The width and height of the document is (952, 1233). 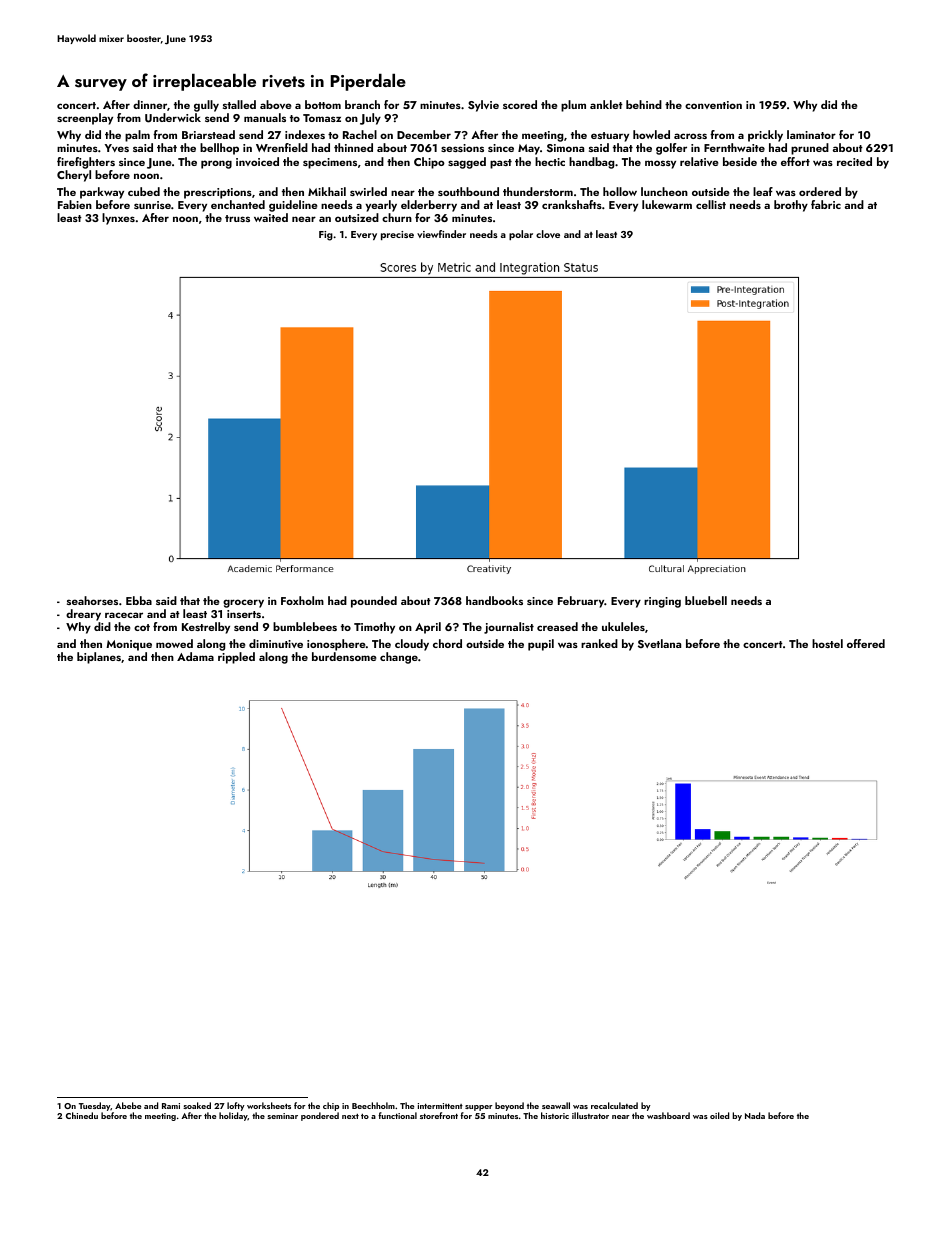 I want to click on change, so click(x=399, y=658).
